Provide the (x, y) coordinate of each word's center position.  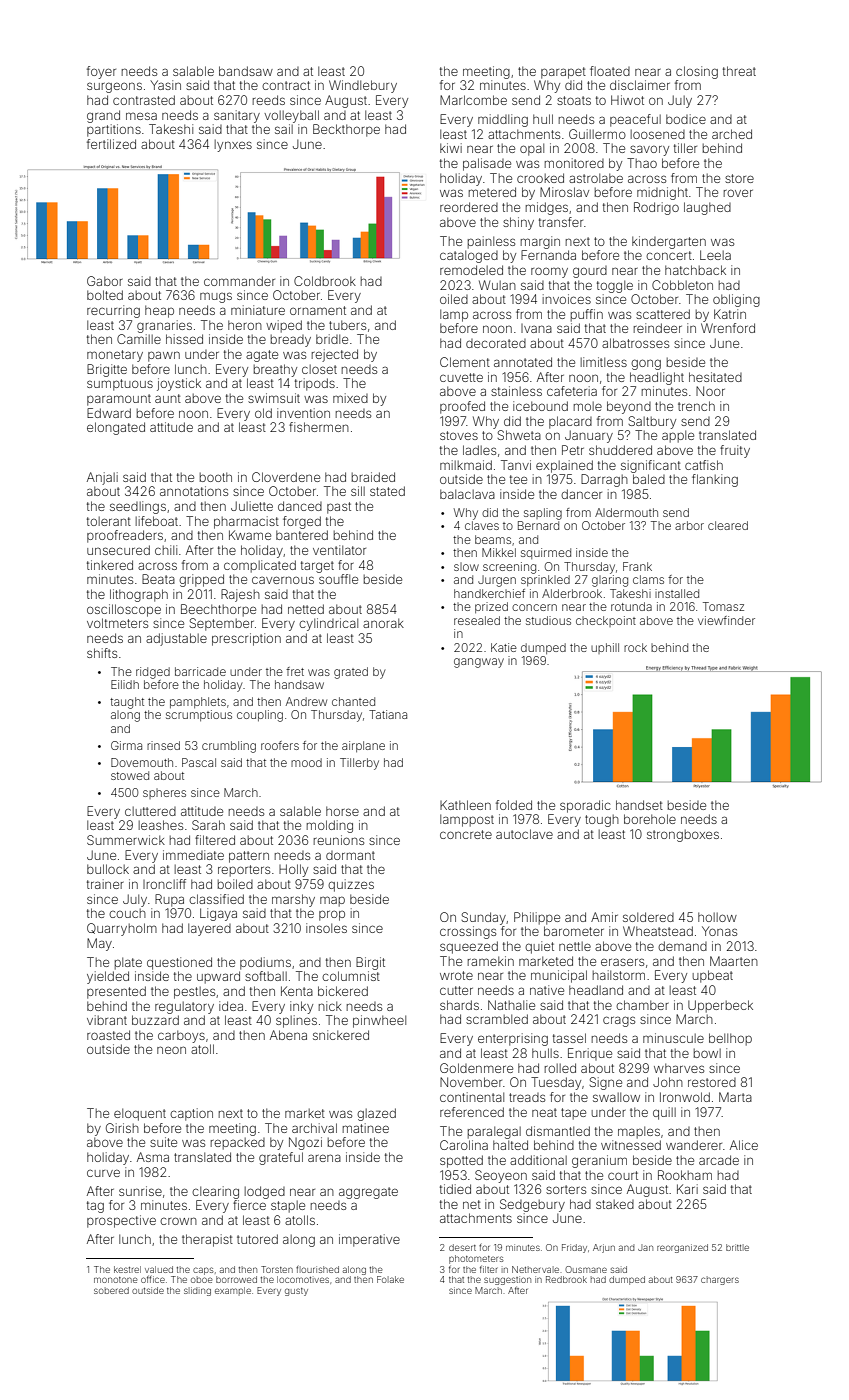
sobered (111, 1290)
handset (639, 805)
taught (127, 703)
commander (239, 281)
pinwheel (379, 1021)
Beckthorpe (346, 130)
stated (387, 491)
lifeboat (157, 521)
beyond (629, 407)
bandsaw (246, 71)
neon (171, 1050)
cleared (728, 525)
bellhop (730, 1039)
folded (514, 805)
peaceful (635, 120)
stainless (516, 391)
